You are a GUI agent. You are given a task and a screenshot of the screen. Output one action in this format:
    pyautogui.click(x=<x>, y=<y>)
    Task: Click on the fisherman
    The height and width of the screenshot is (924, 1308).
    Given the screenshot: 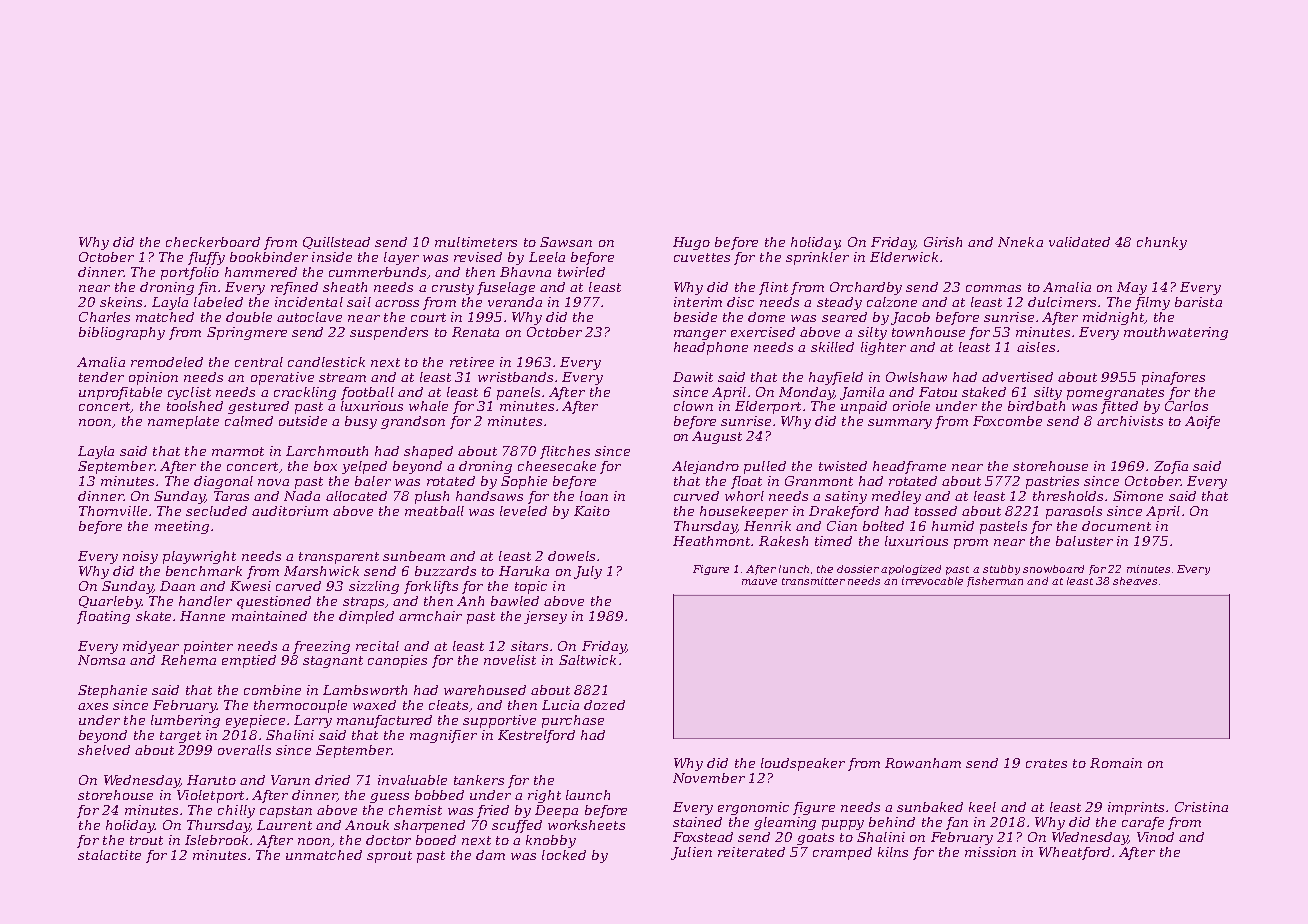 What is the action you would take?
    pyautogui.click(x=995, y=582)
